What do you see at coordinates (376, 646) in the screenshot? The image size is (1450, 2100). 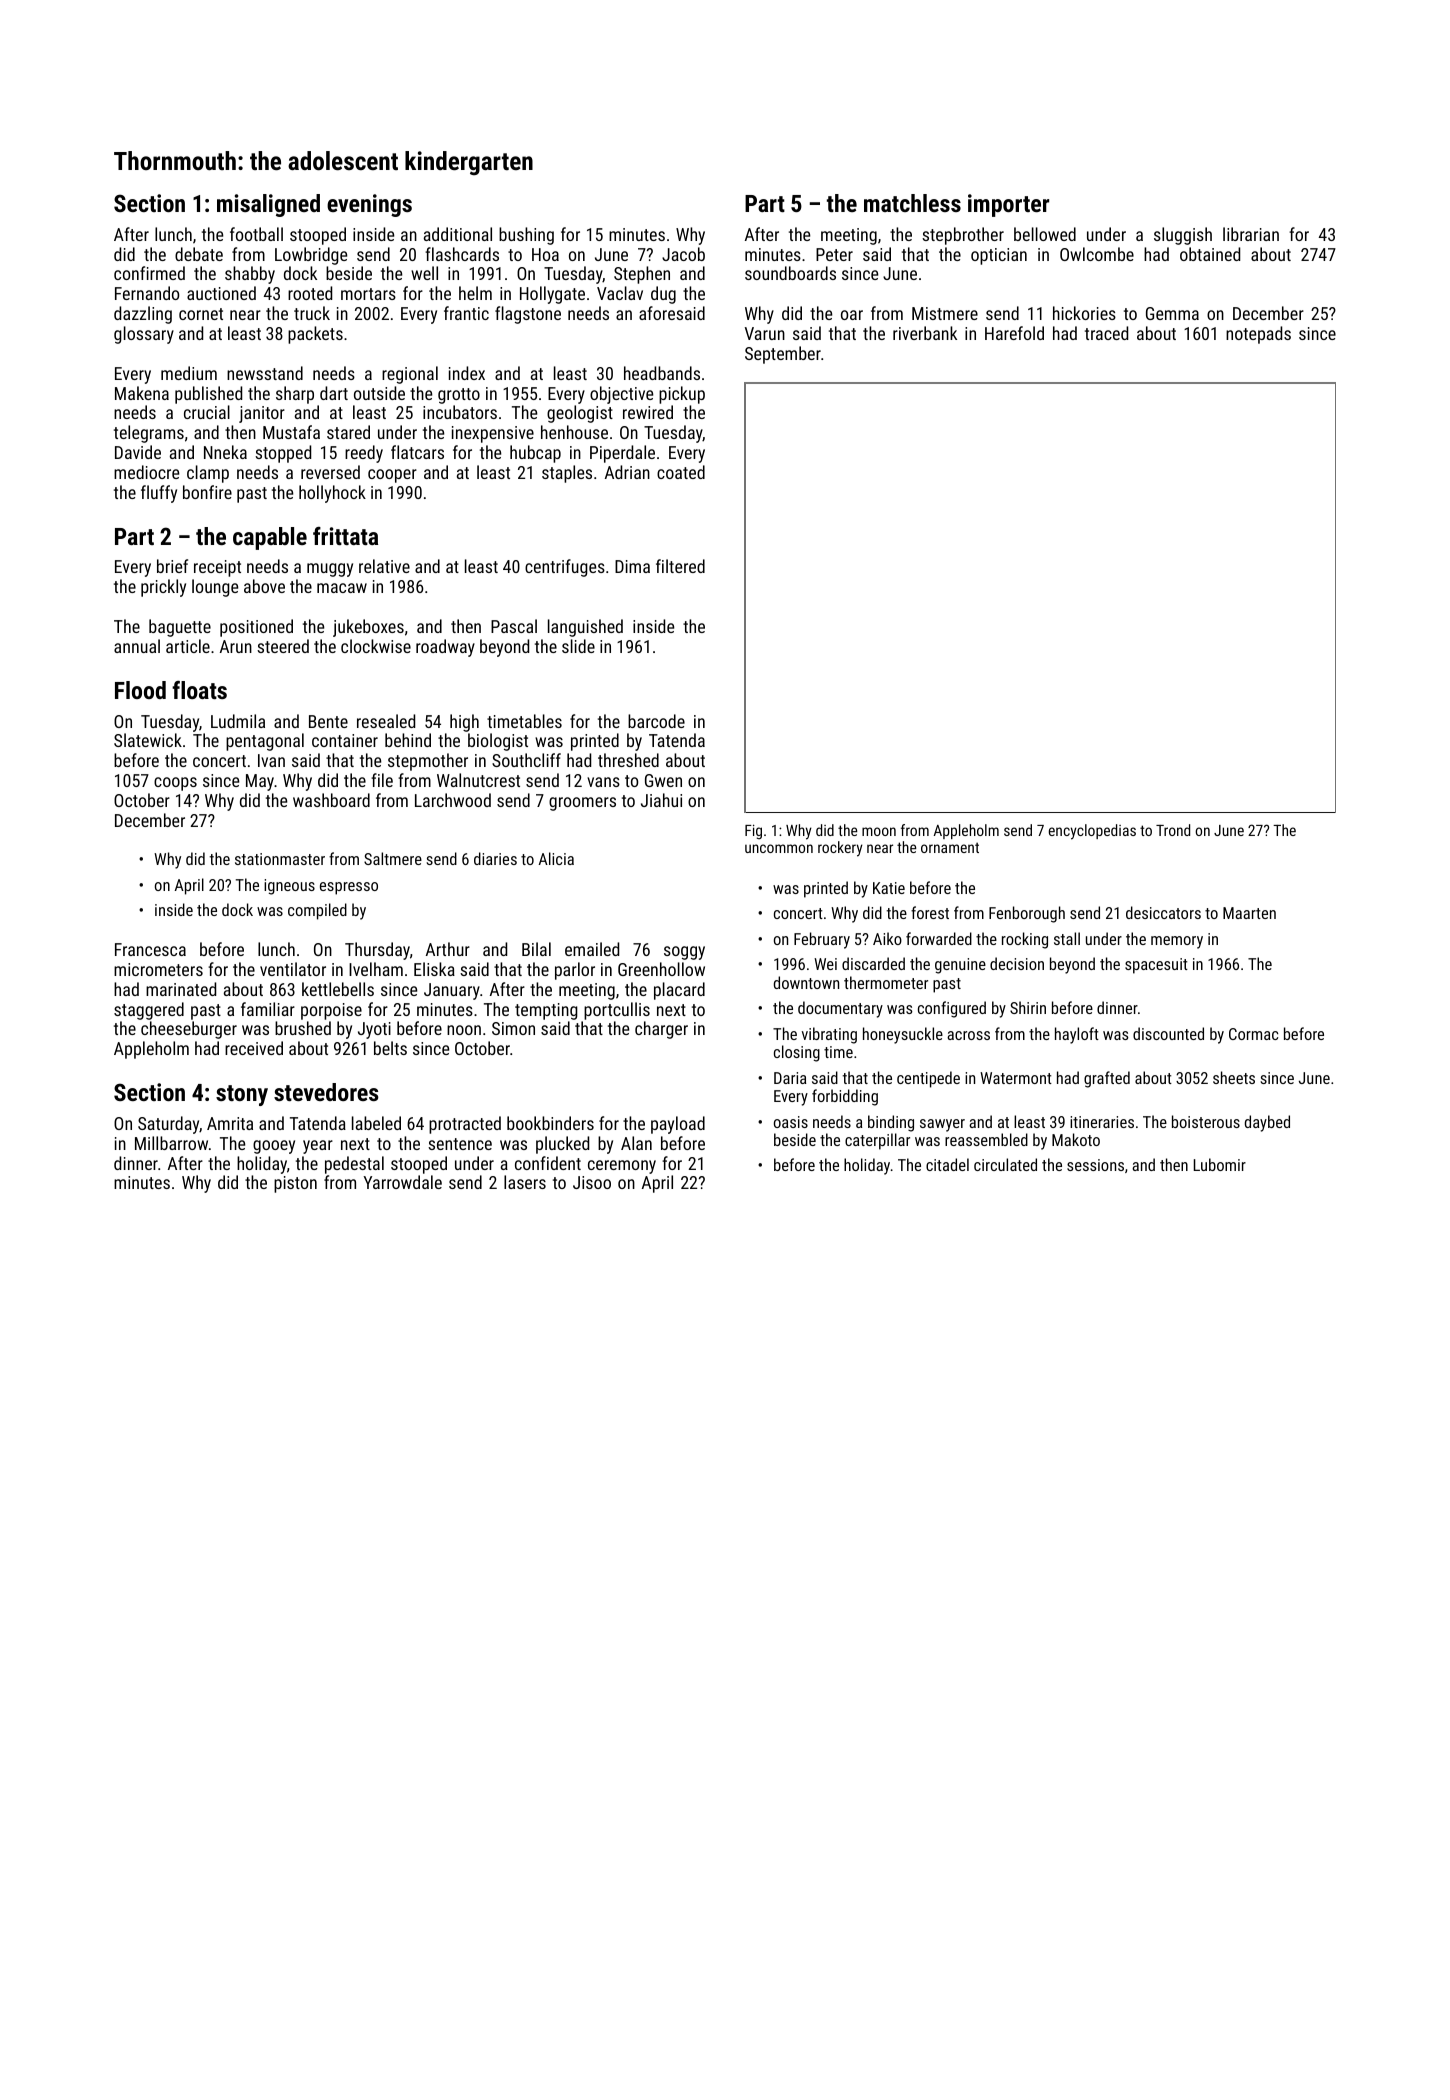 I see `clockwise` at bounding box center [376, 646].
